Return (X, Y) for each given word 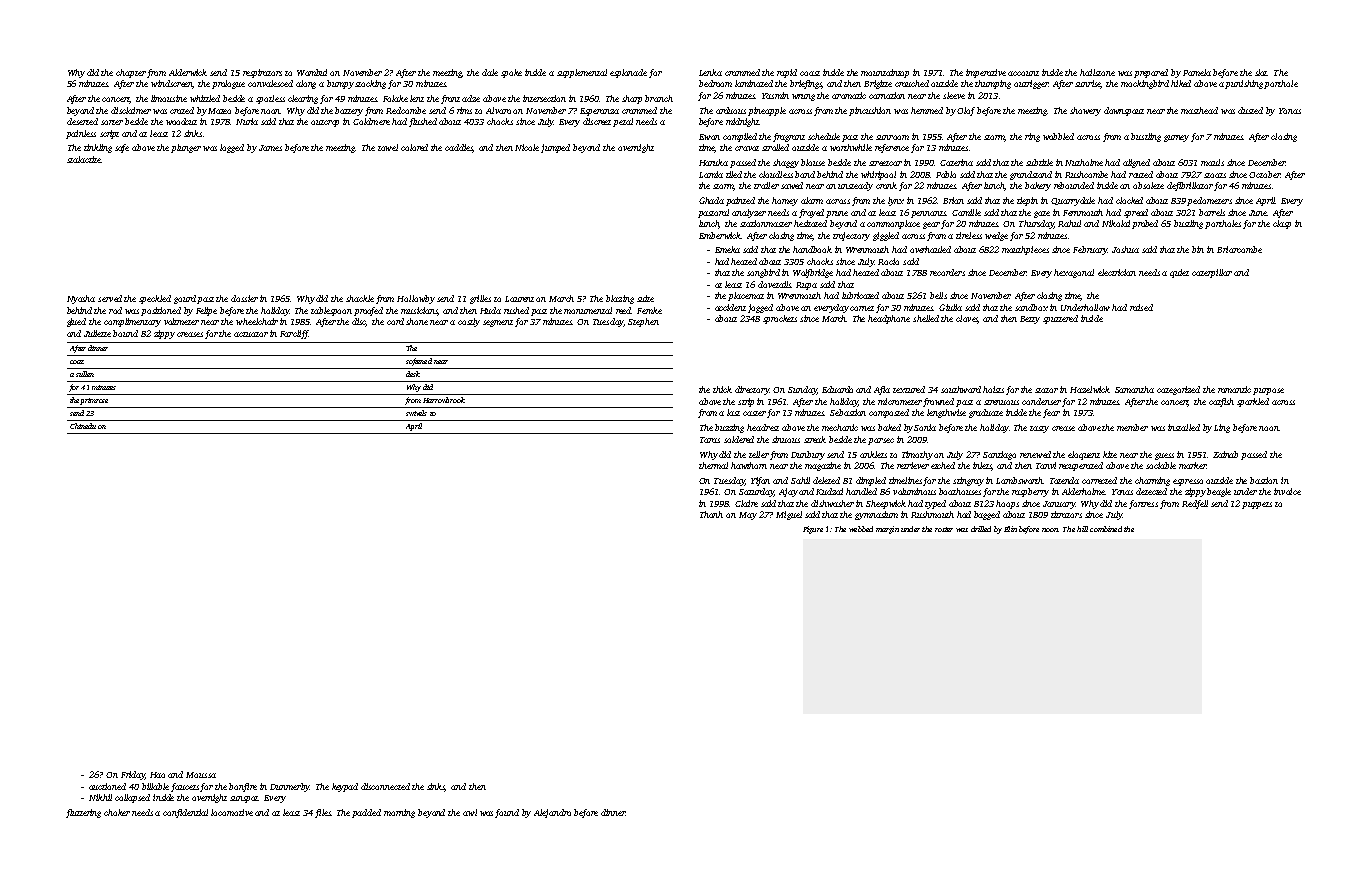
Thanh (711, 514)
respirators (262, 73)
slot (1261, 72)
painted (740, 201)
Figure (813, 530)
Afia (882, 390)
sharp (632, 99)
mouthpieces (1025, 250)
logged (232, 148)
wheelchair (257, 321)
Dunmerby (290, 787)
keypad (345, 787)
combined (1106, 529)
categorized (1178, 390)
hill (1082, 529)
